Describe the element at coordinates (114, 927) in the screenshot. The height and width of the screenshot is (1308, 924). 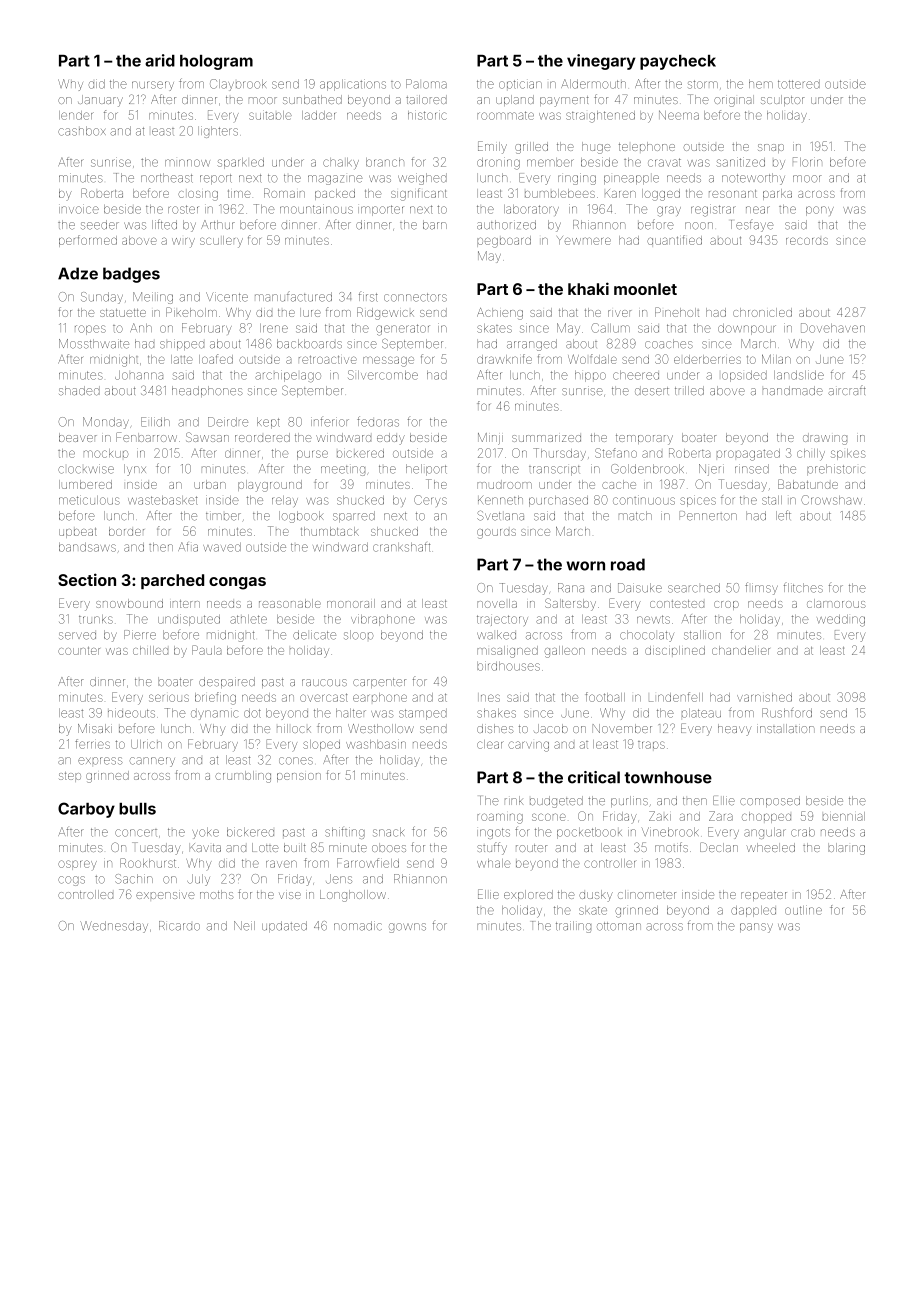
I see `Wednesday` at that location.
